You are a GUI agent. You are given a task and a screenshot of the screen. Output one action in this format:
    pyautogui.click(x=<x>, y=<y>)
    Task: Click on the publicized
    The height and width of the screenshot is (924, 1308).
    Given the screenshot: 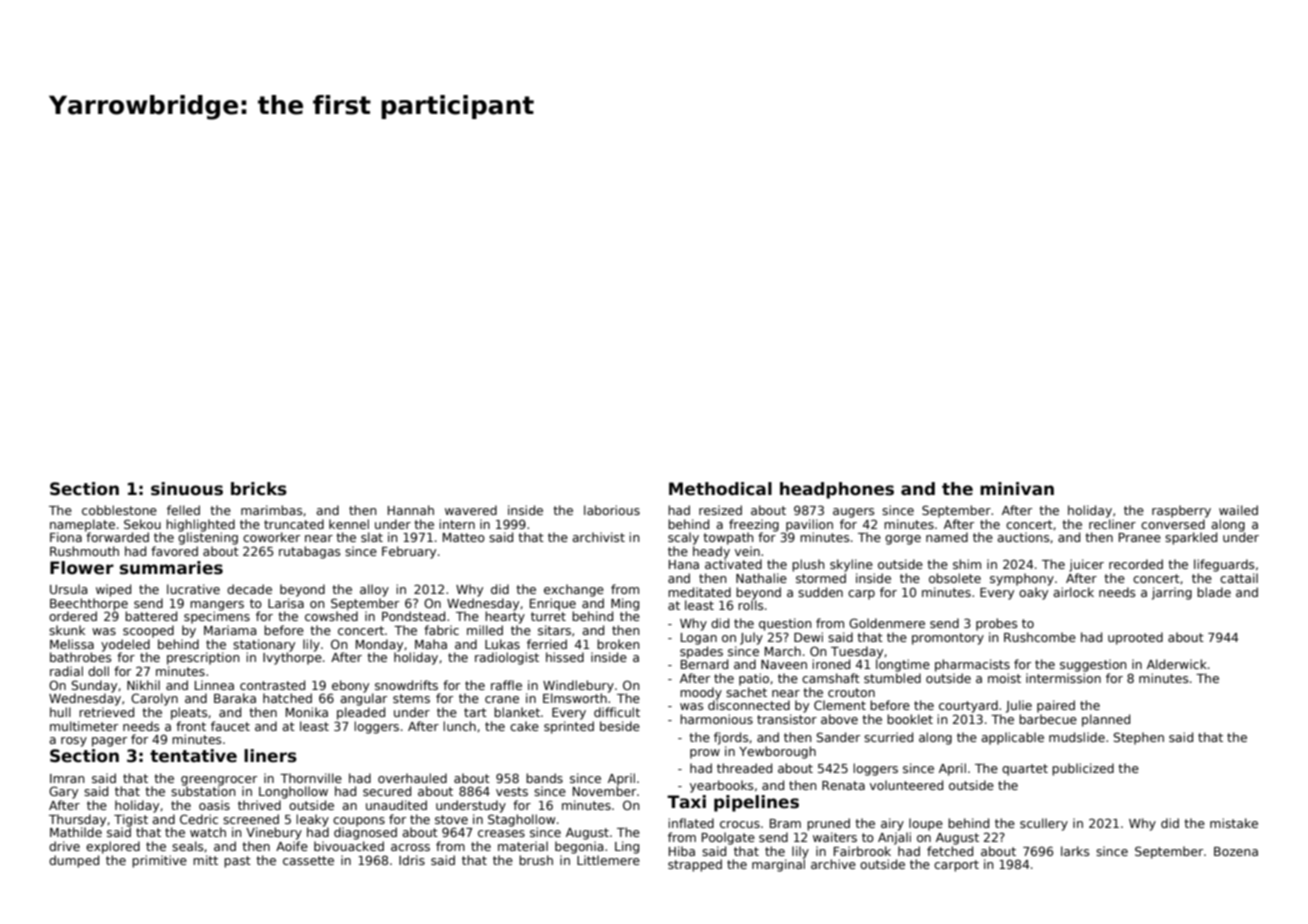 What is the action you would take?
    pyautogui.click(x=1083, y=769)
